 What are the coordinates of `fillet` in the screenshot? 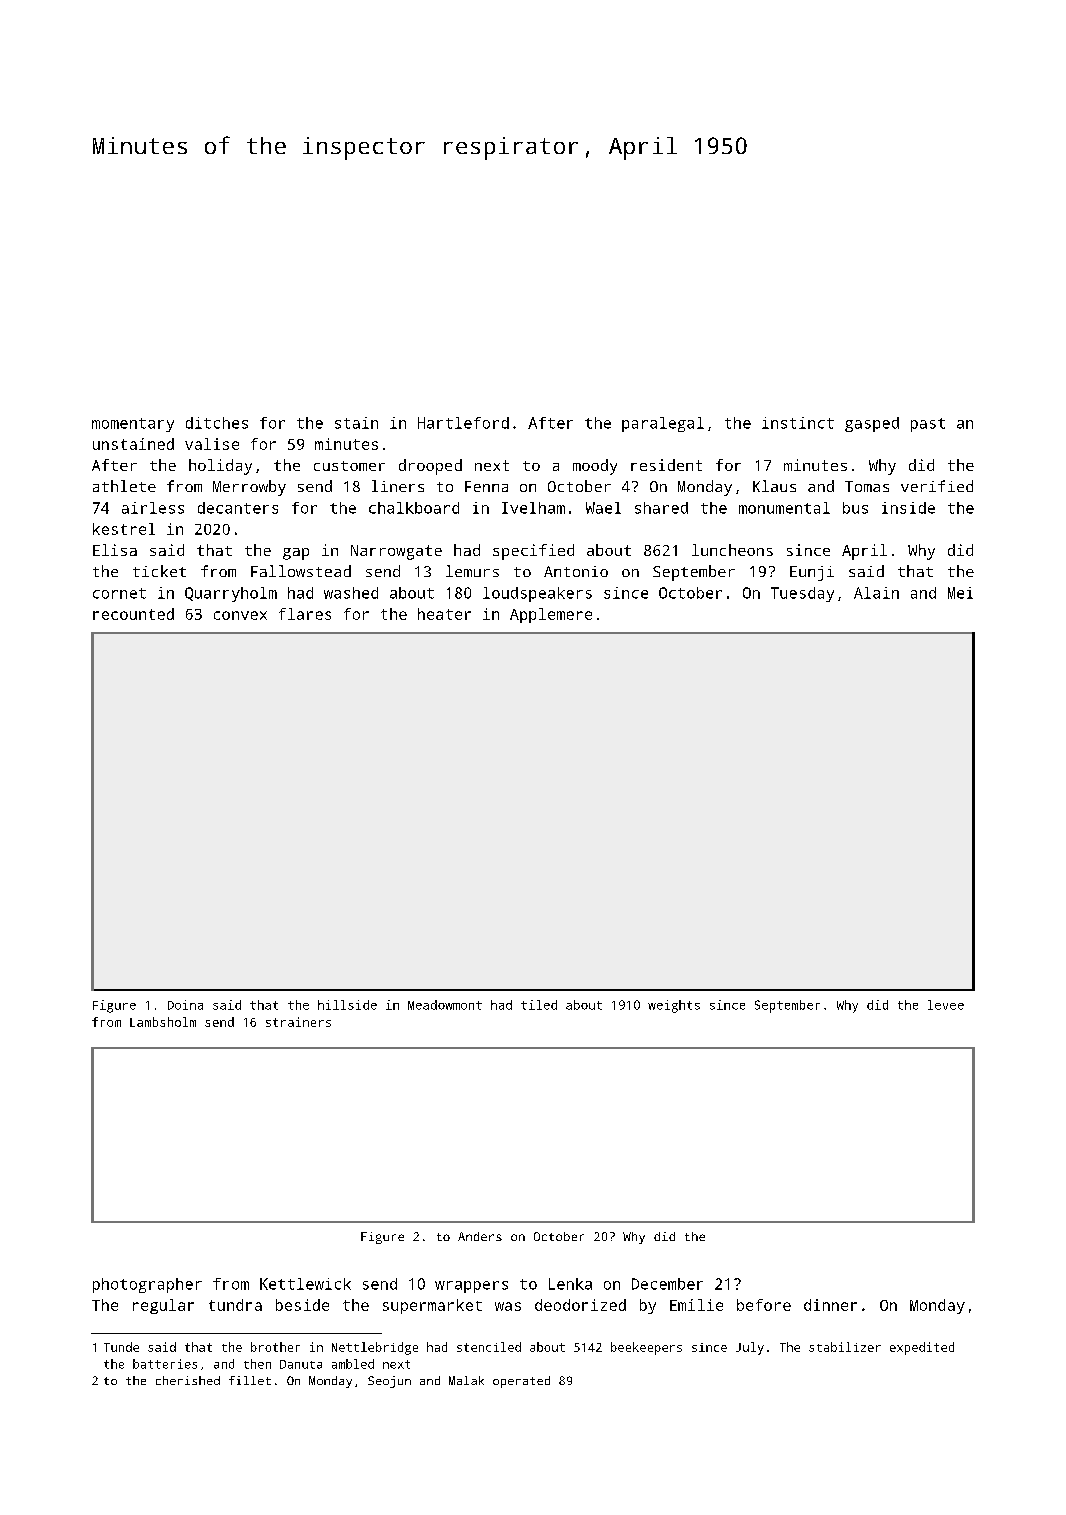 It's located at (250, 1380).
